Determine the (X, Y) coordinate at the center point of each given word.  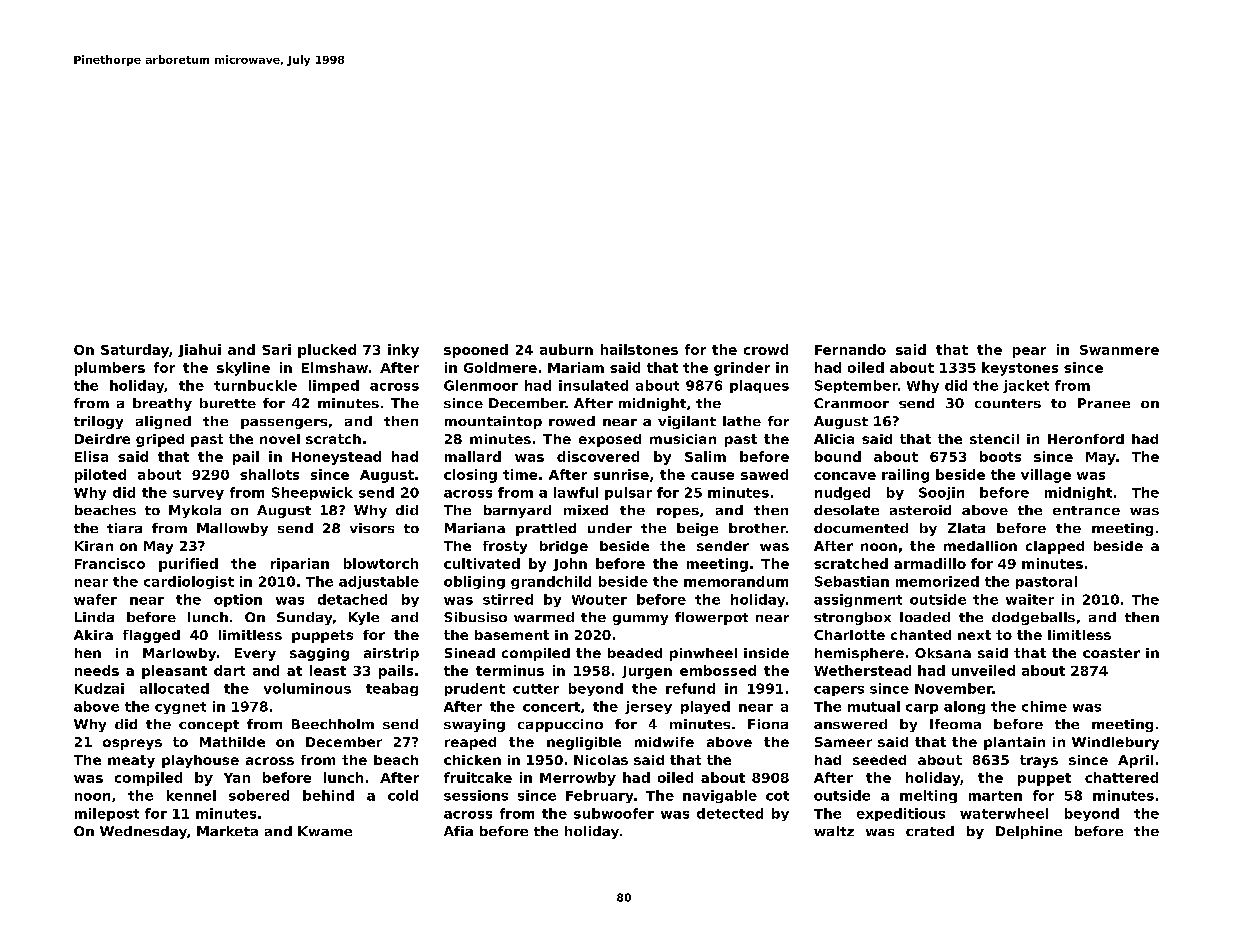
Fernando (850, 349)
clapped (1055, 547)
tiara (124, 528)
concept (209, 726)
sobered (259, 795)
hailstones (639, 349)
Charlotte (849, 635)
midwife (664, 742)
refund (690, 688)
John (570, 564)
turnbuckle (255, 385)
